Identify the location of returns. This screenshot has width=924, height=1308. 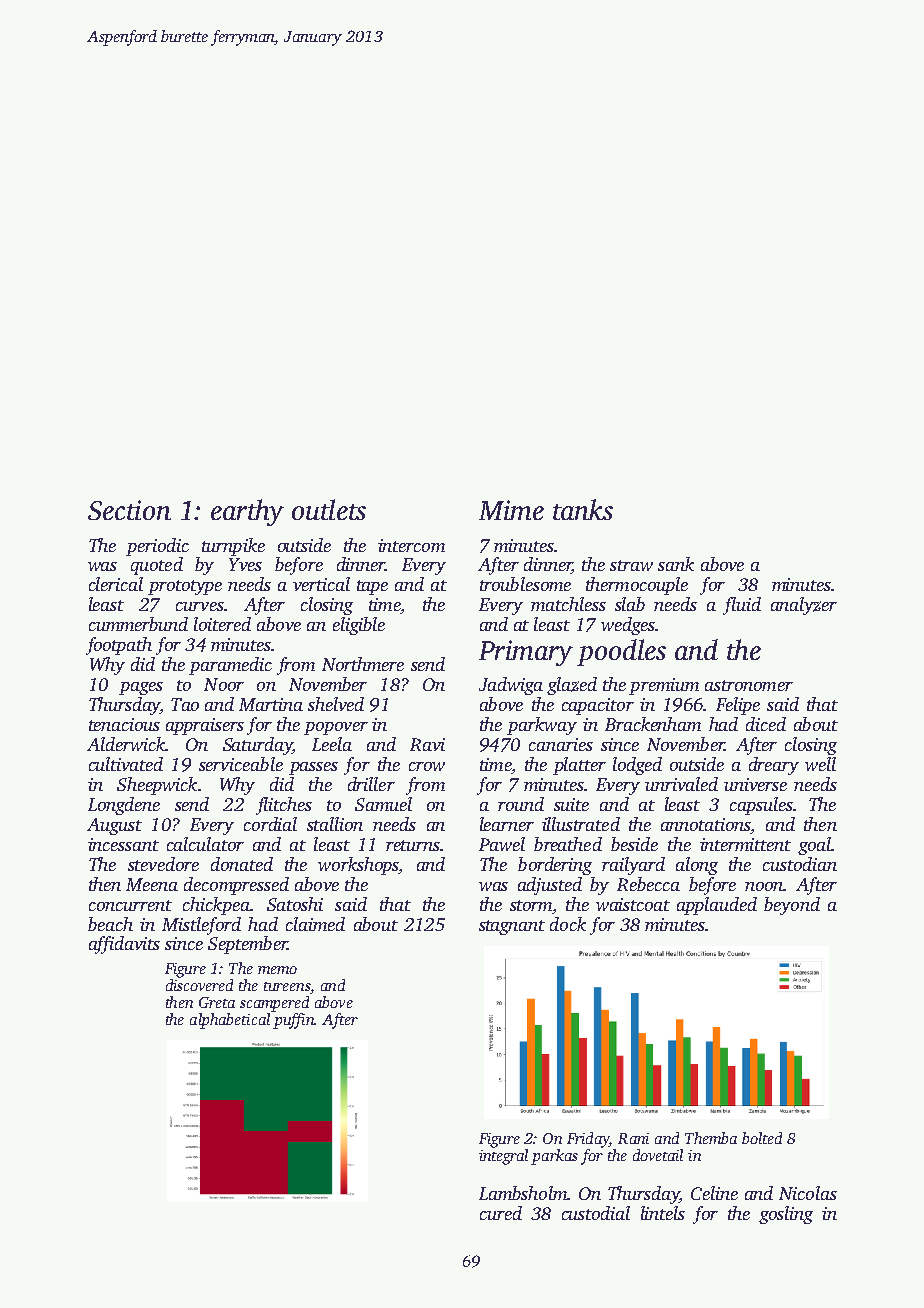
(413, 845).
